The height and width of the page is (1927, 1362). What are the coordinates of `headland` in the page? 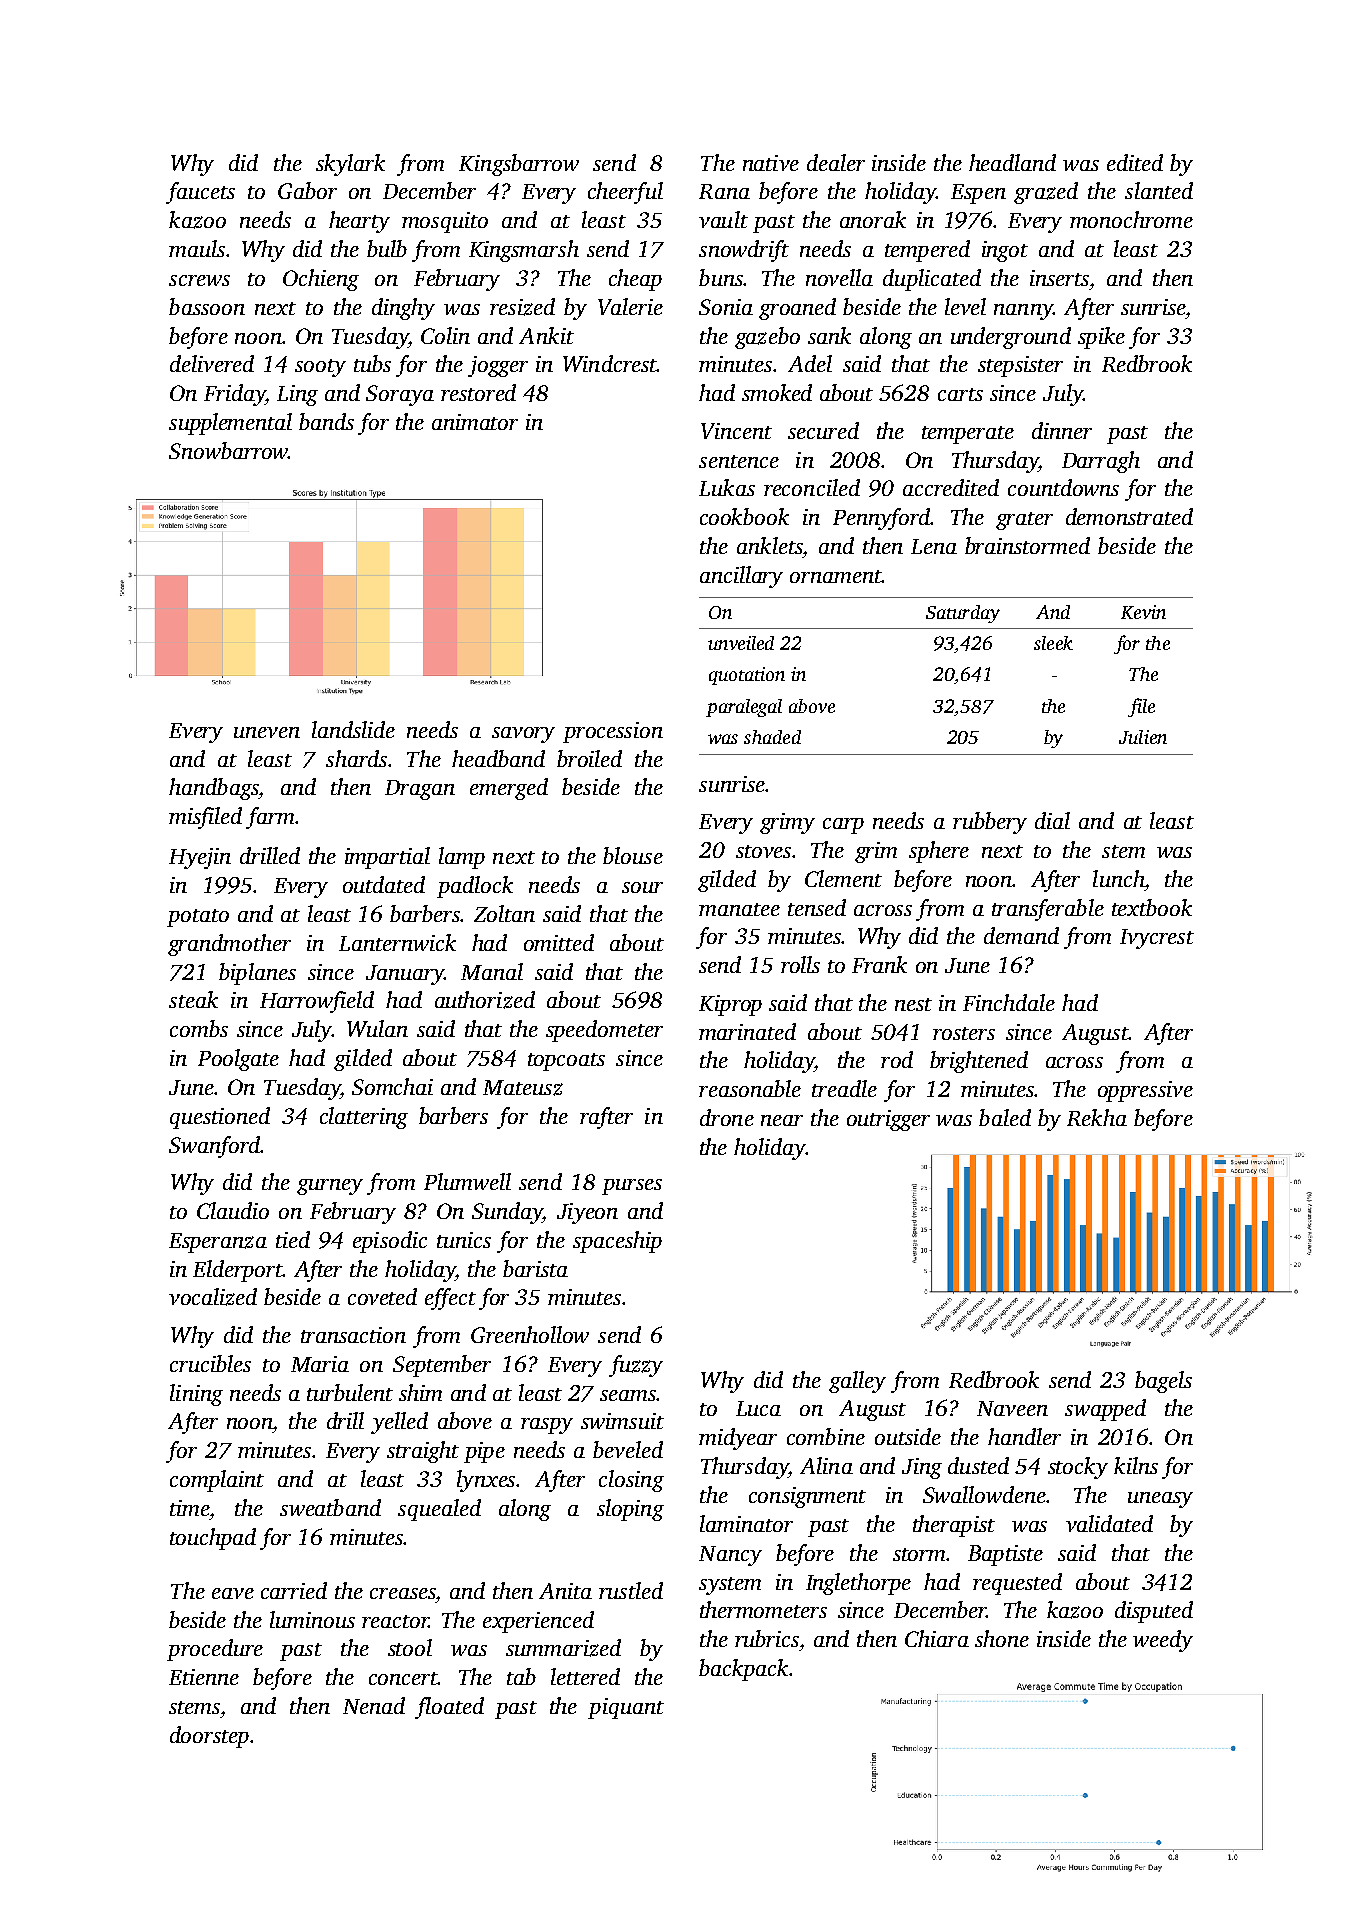 It's located at (1012, 162).
